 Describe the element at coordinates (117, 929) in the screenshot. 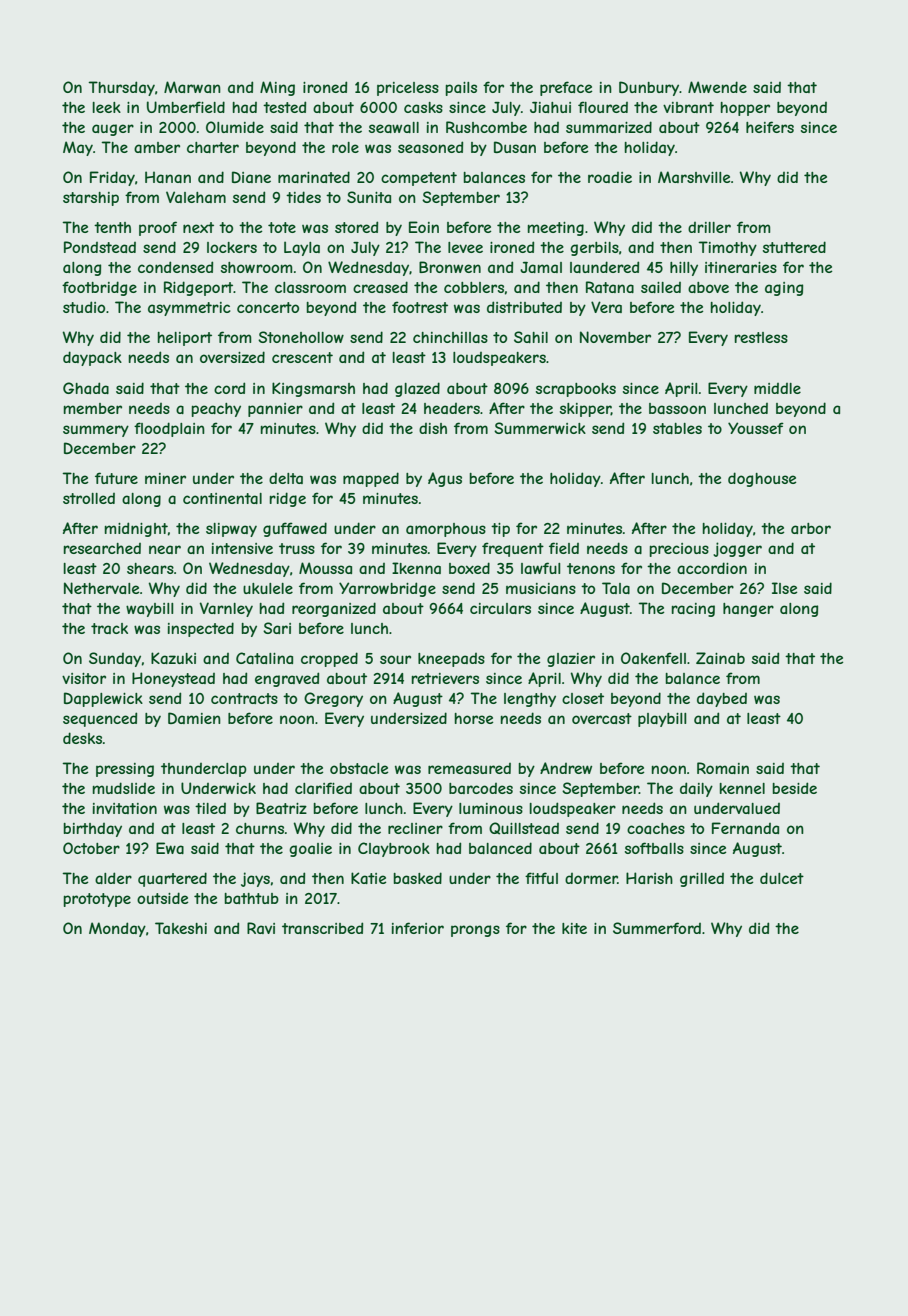

I see `Monday` at that location.
